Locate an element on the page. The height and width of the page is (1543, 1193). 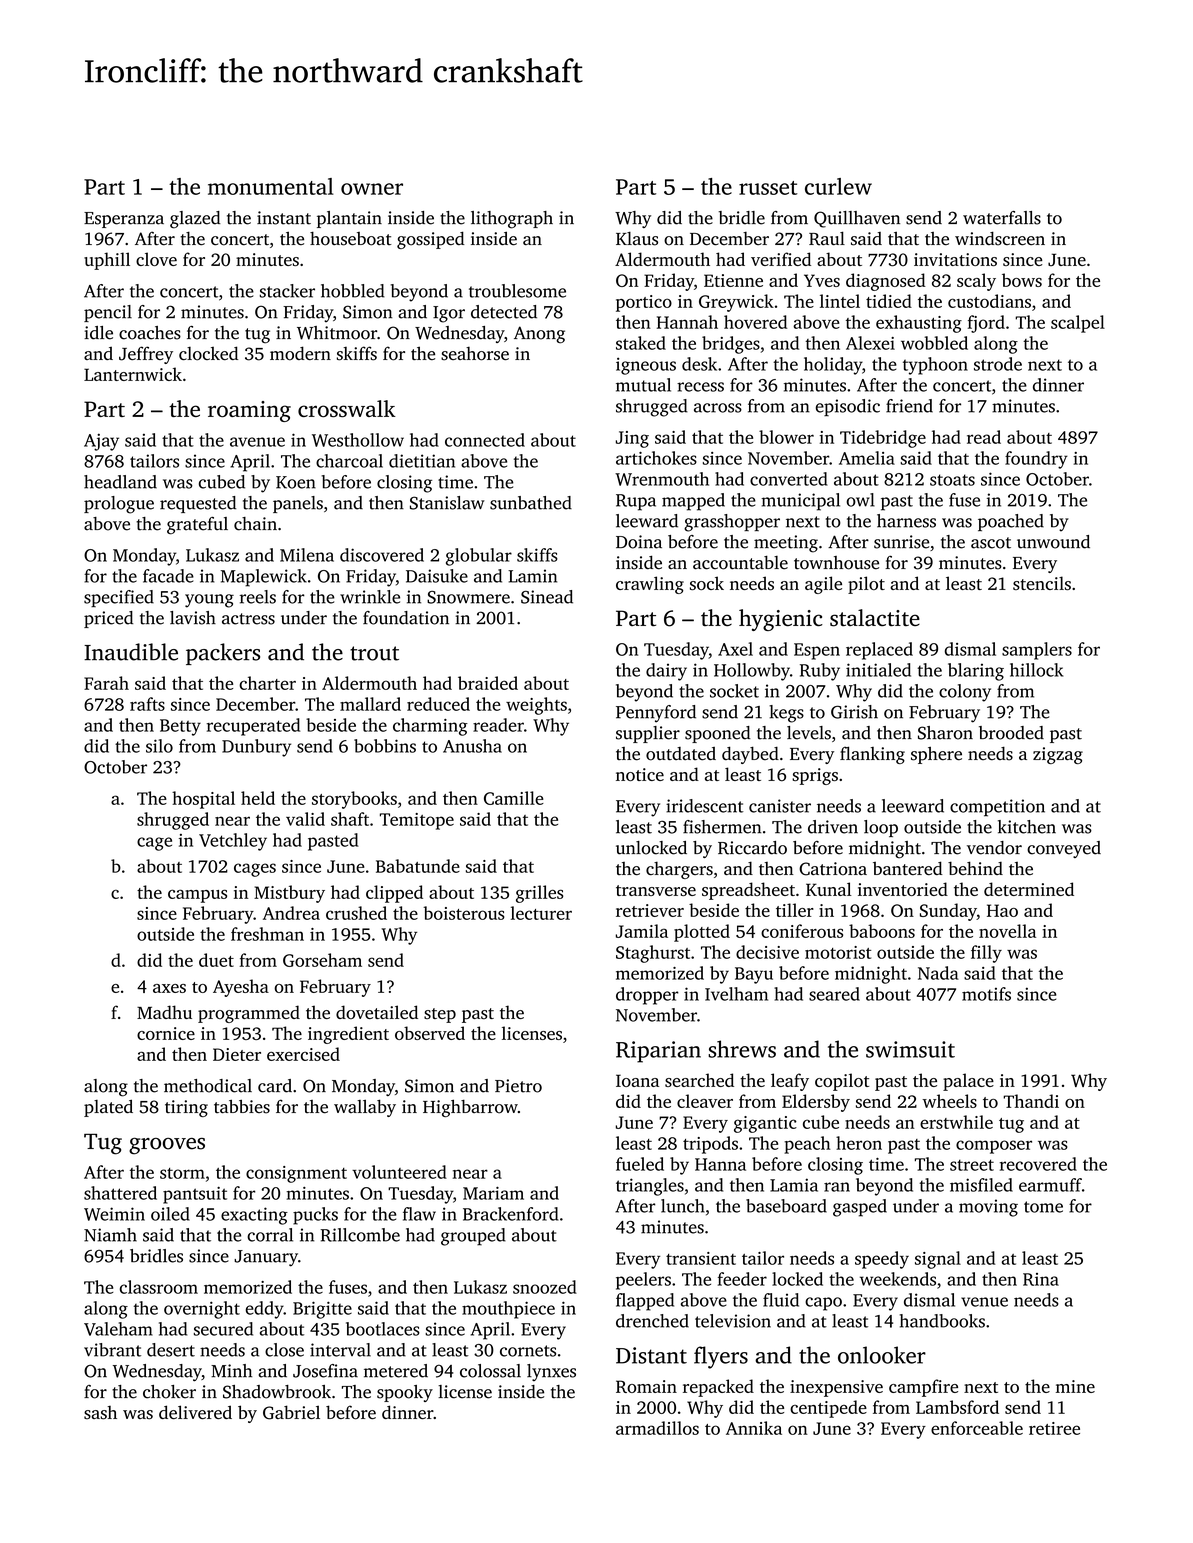
russet is located at coordinates (768, 188).
